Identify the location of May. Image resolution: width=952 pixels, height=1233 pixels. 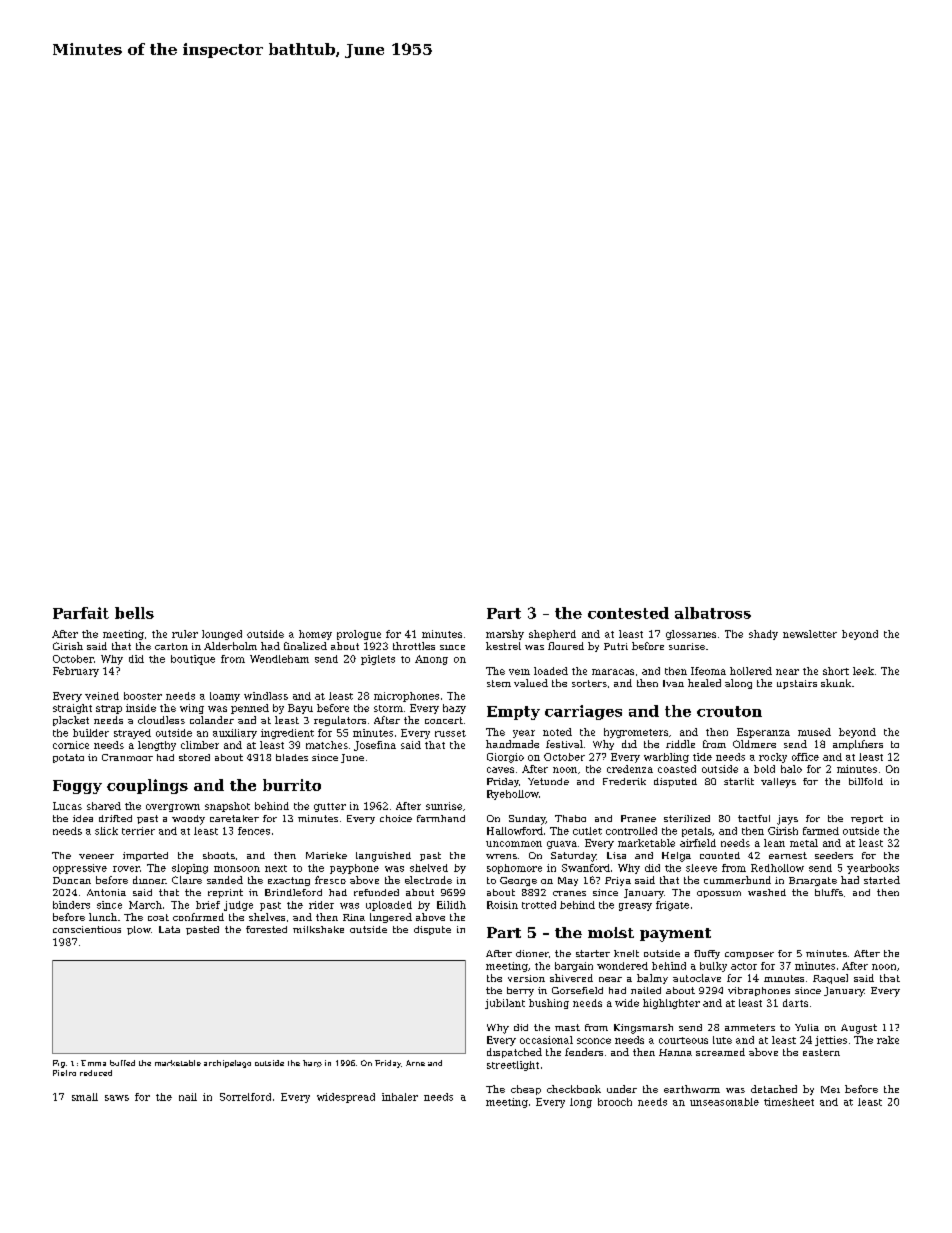
(568, 881).
